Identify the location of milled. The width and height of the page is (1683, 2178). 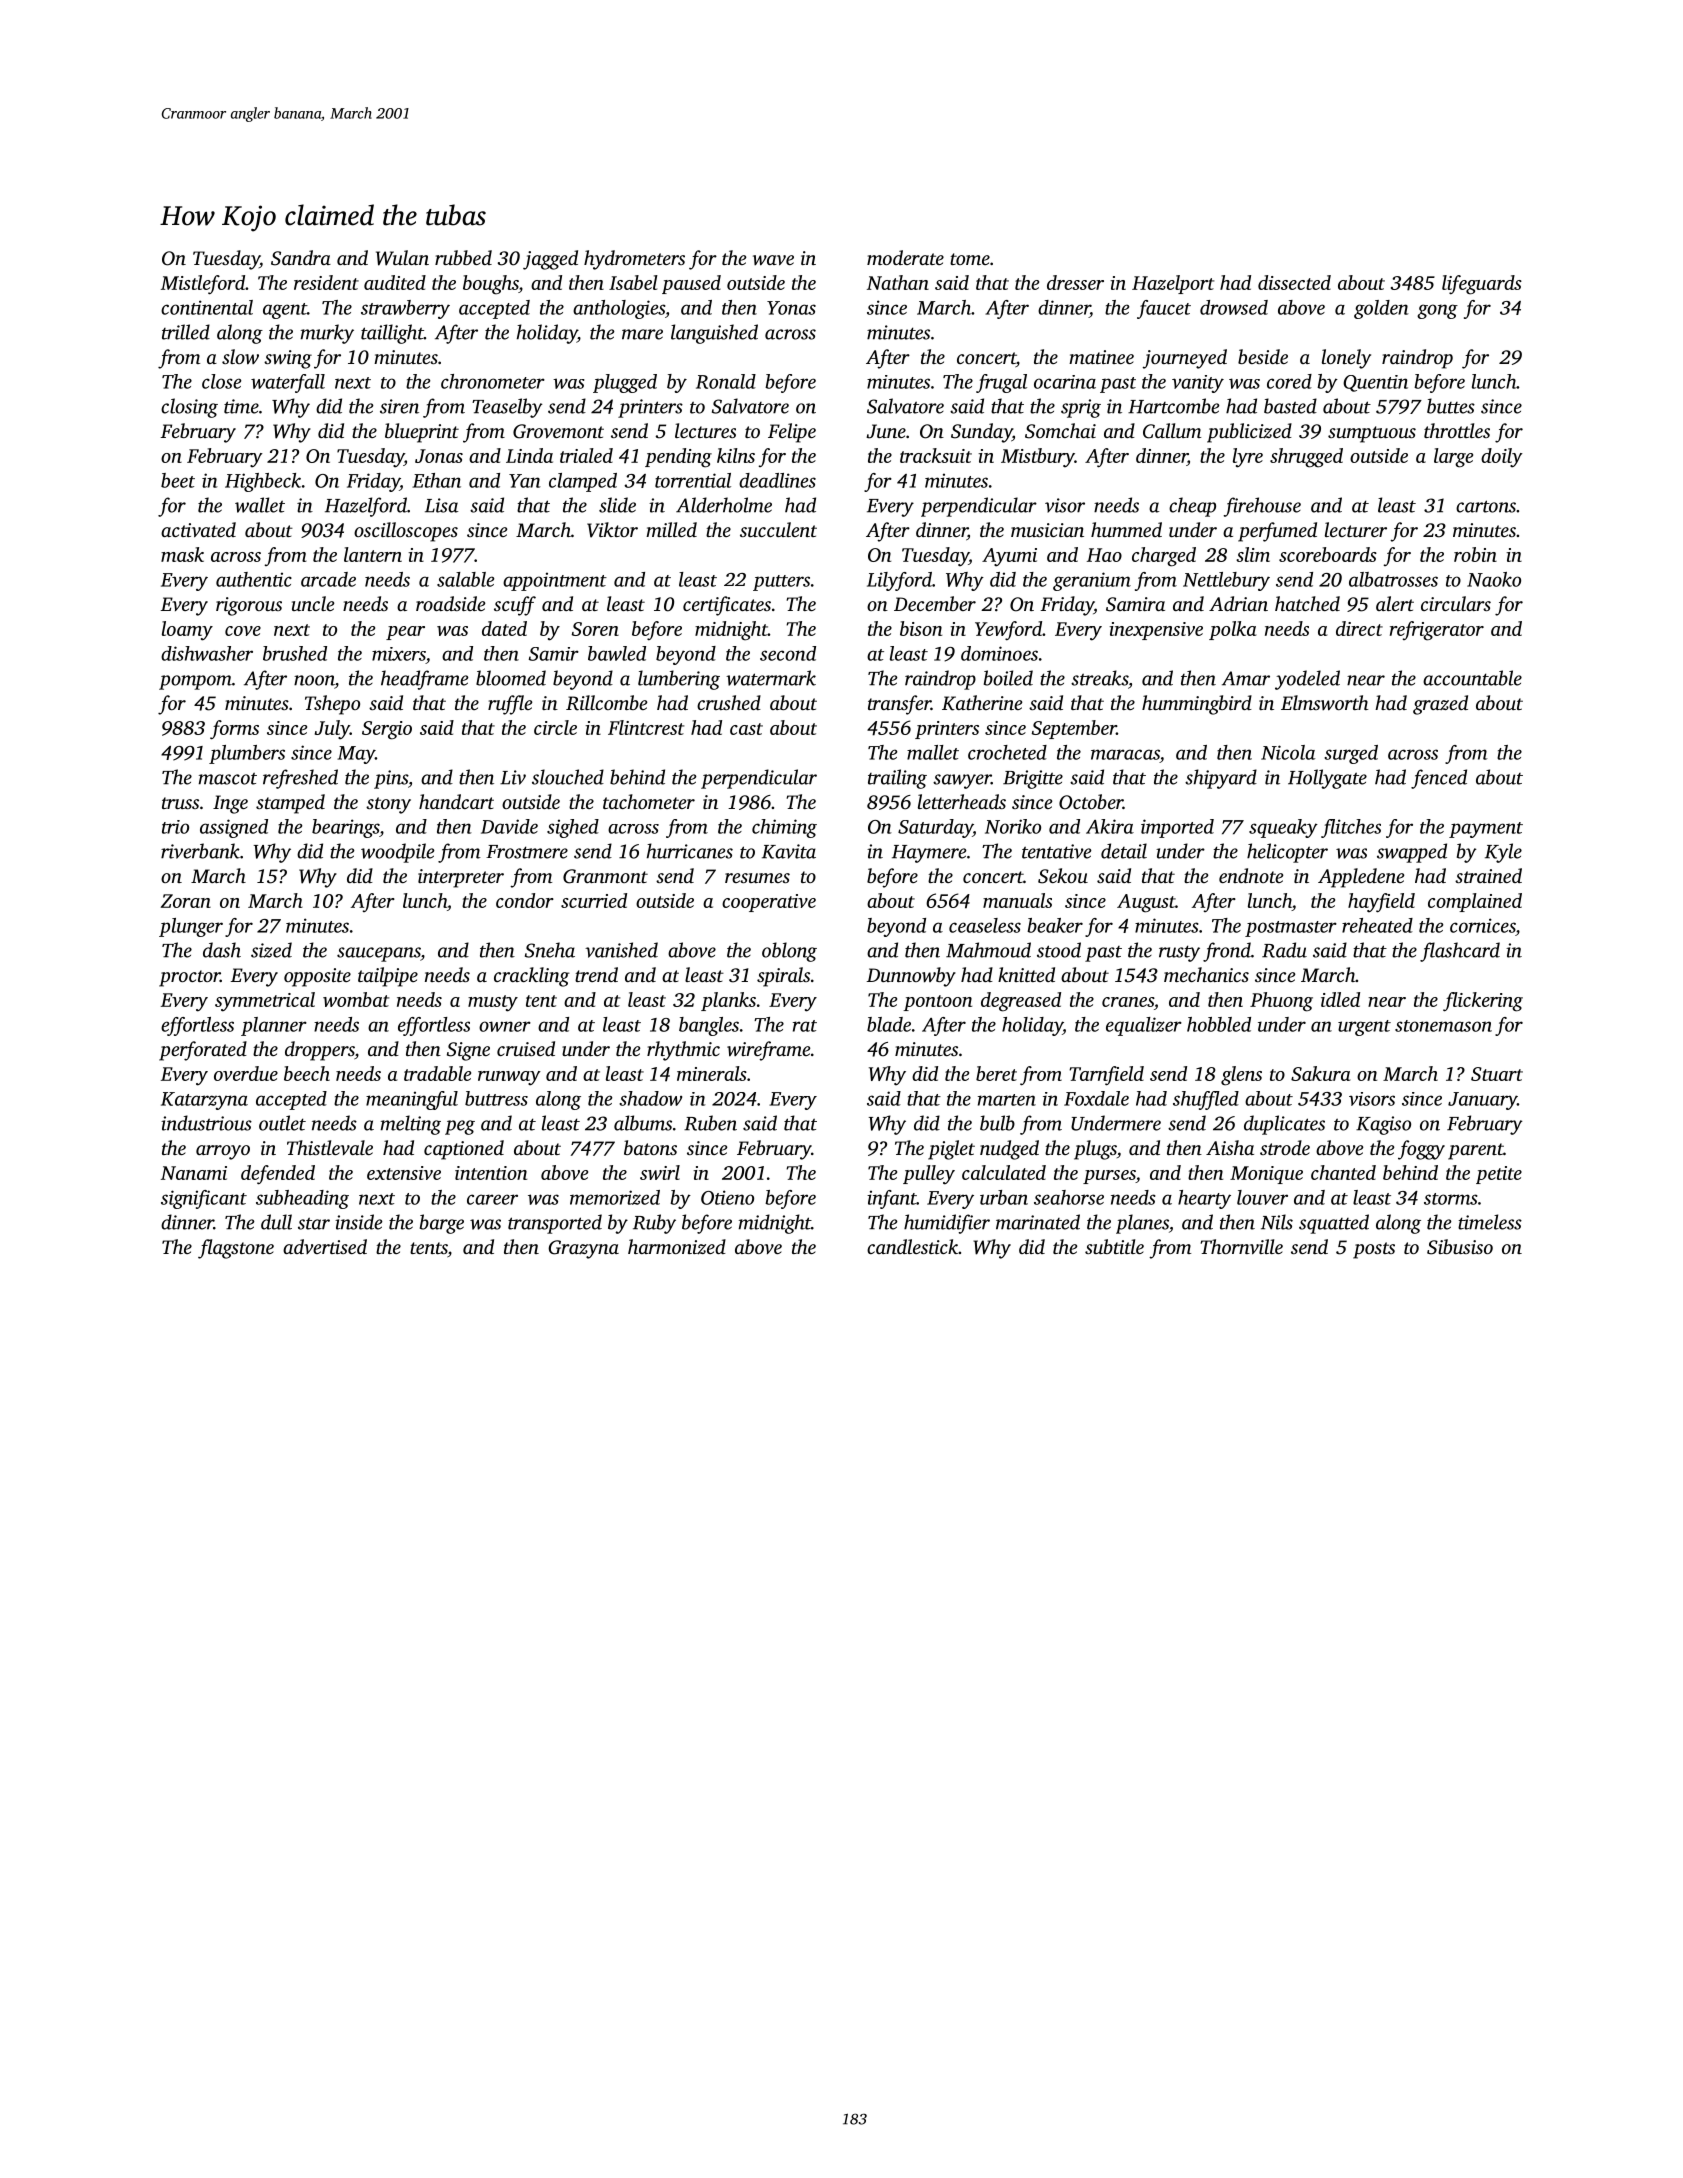
(671, 529).
